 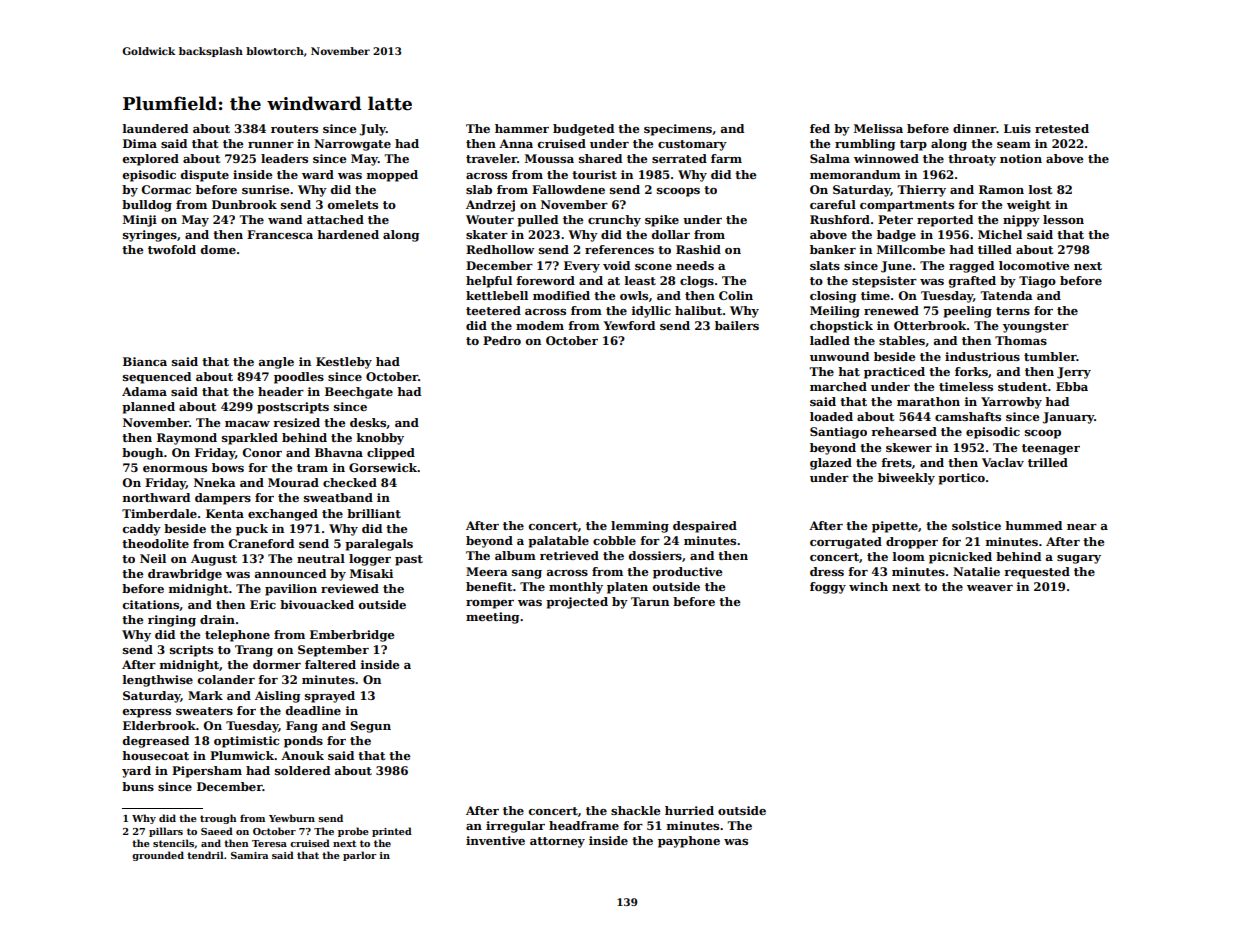 What do you see at coordinates (217, 831) in the document?
I see `Saeed` at bounding box center [217, 831].
